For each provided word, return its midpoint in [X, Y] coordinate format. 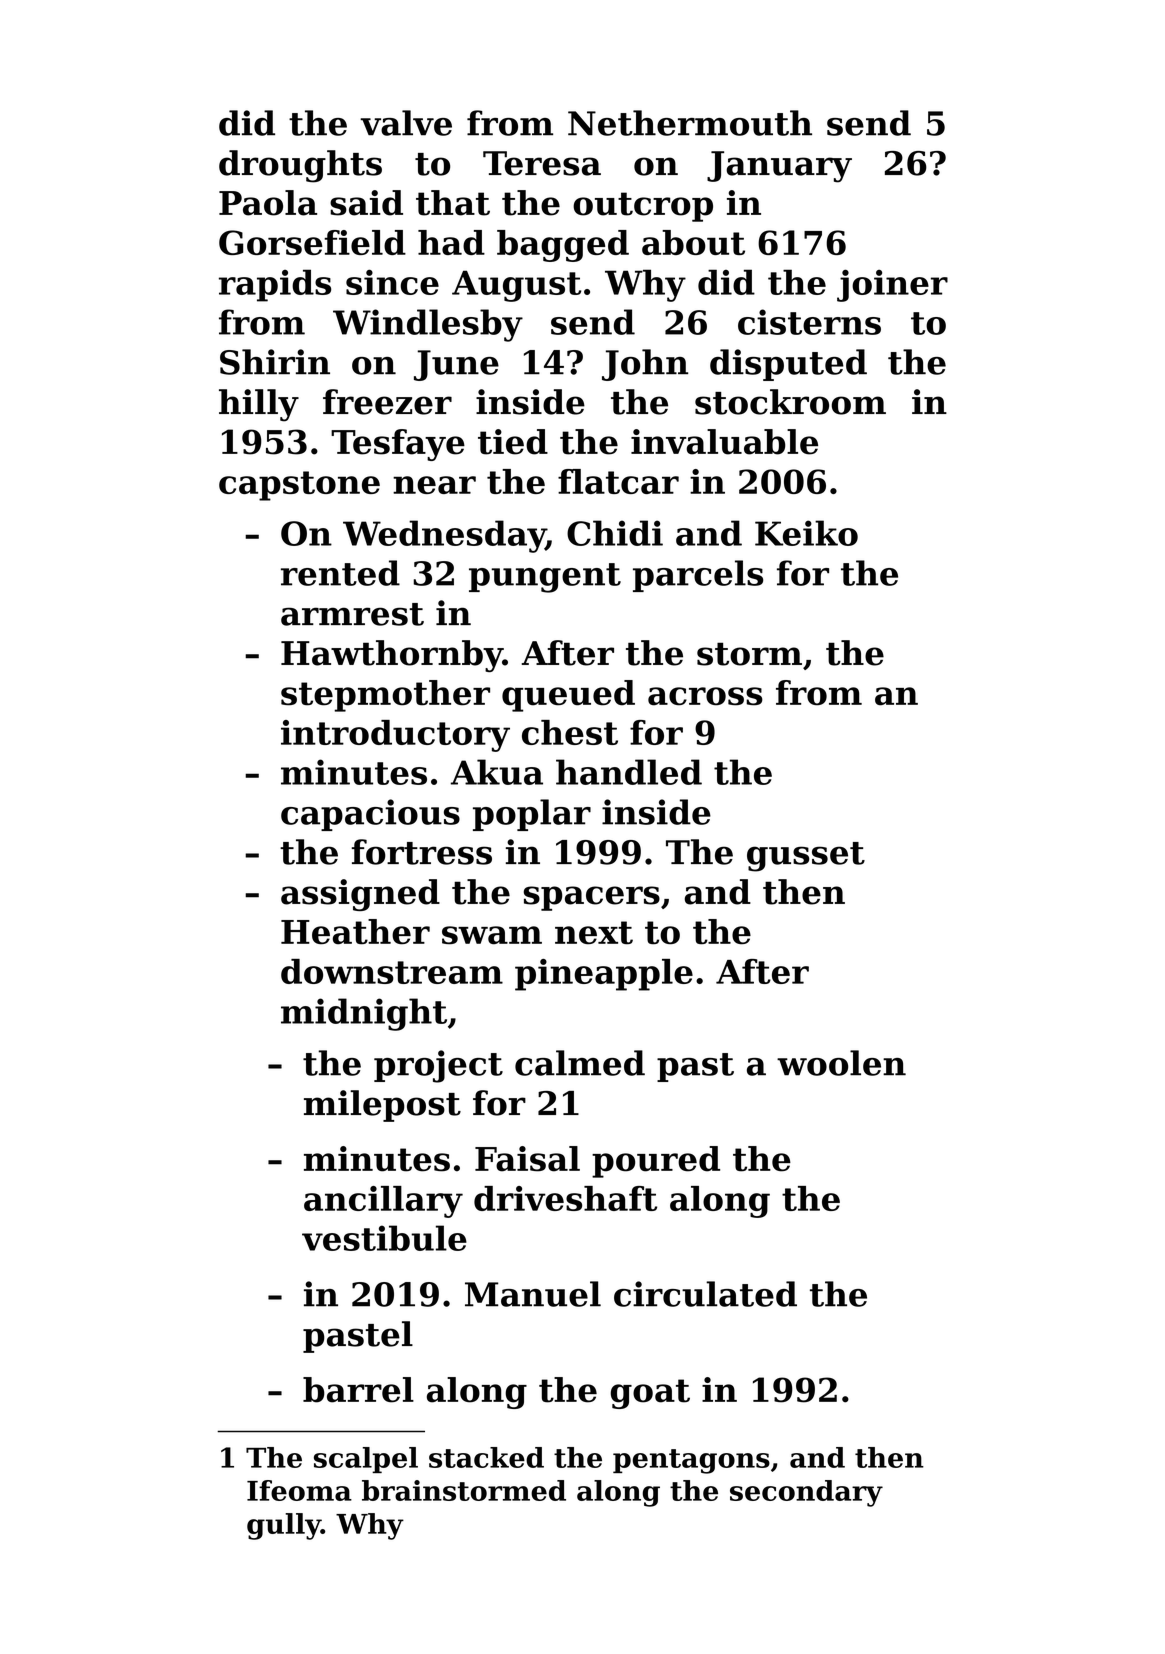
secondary [806, 1493]
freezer [387, 402]
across [705, 696]
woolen [841, 1063]
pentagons [691, 1461]
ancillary [383, 1202]
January [779, 167]
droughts [300, 166]
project [438, 1066]
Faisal [527, 1159]
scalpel [366, 1460]
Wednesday [444, 536]
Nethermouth [690, 123]
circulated [705, 1294]
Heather [355, 932]
